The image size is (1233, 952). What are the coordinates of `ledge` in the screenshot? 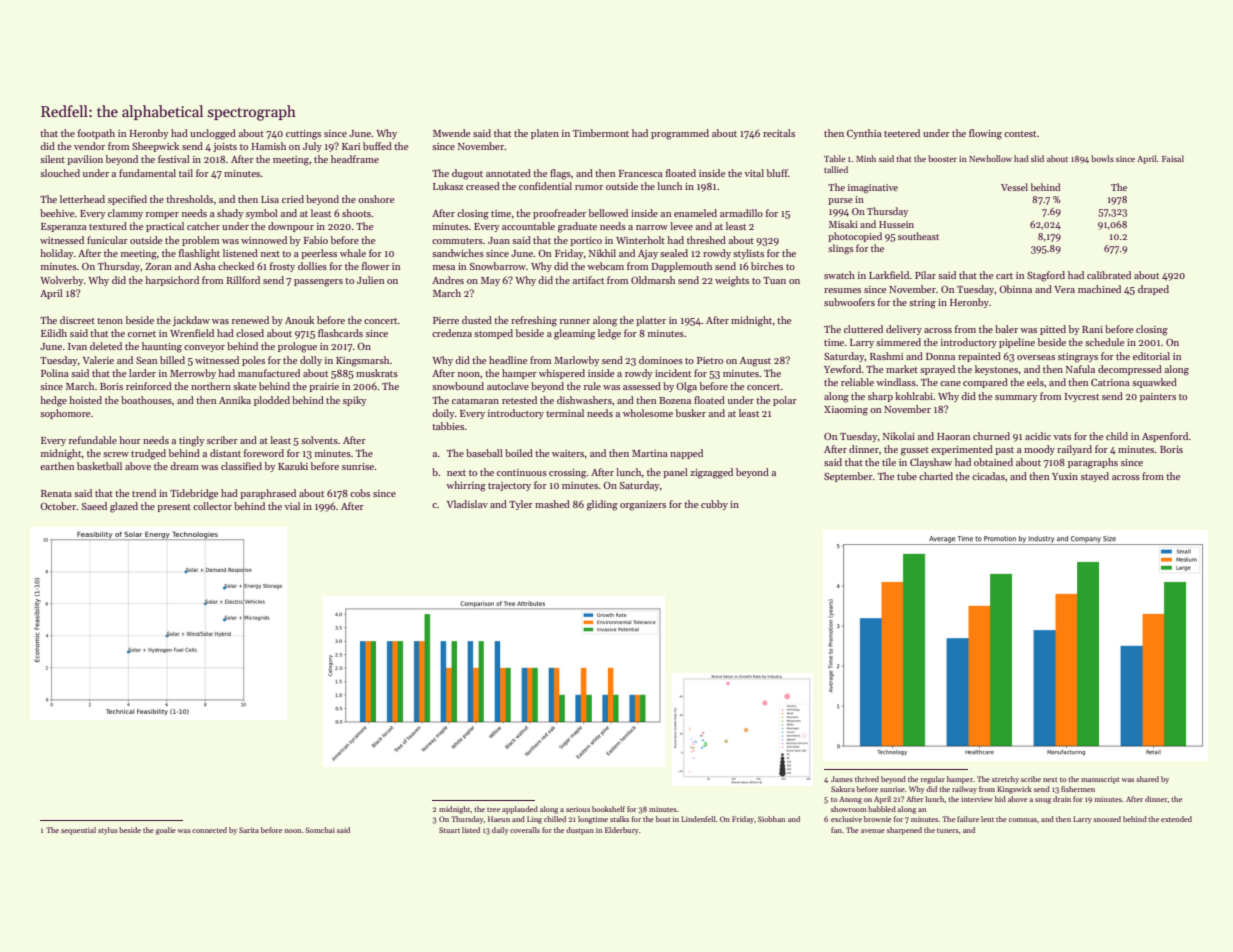 It's located at (609, 334).
